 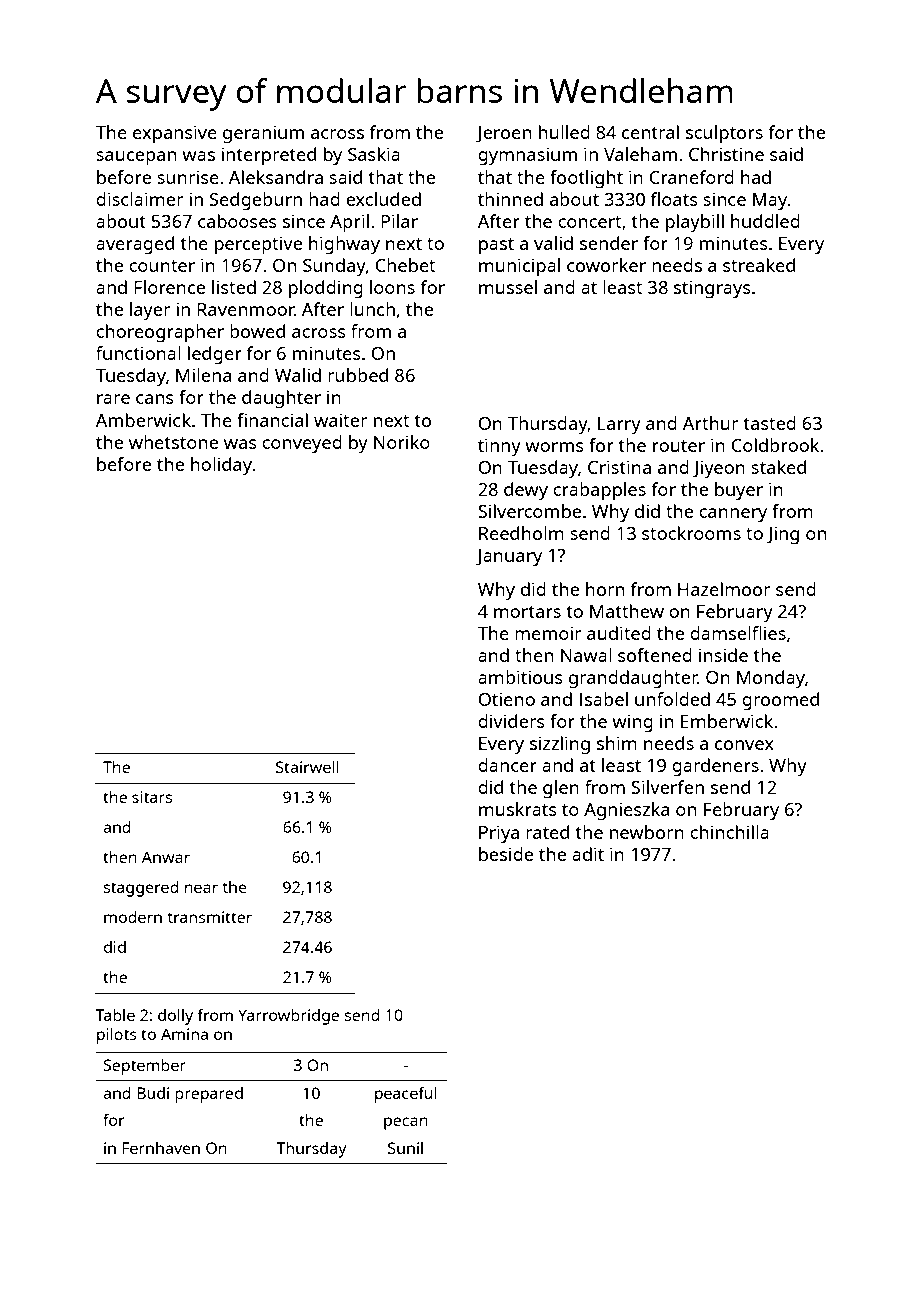 I want to click on expansive, so click(x=175, y=134).
